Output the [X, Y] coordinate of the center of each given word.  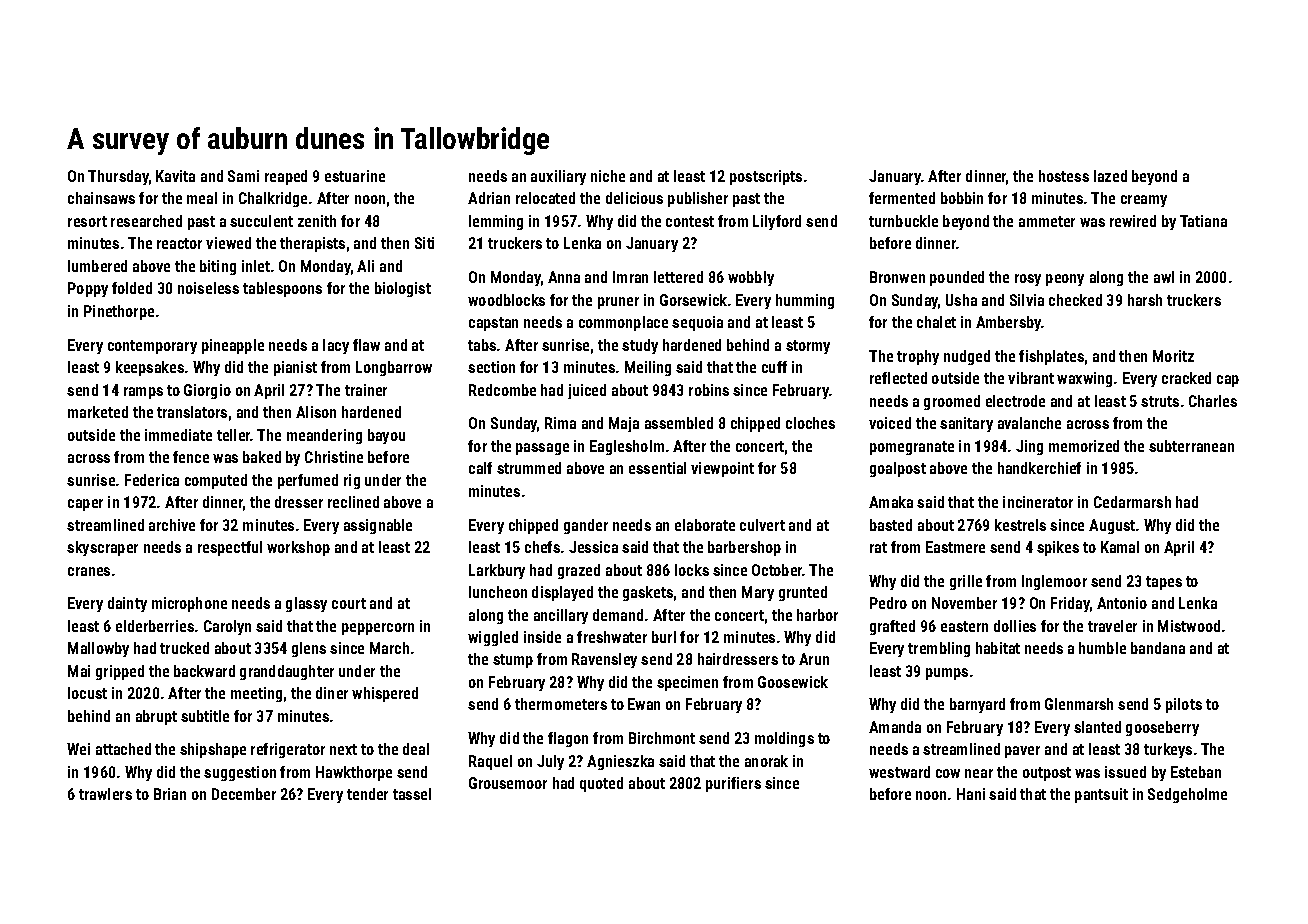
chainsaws [101, 198]
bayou [386, 436]
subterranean [1191, 446]
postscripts [766, 177]
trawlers [105, 794]
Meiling [648, 368]
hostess [1064, 176]
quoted [601, 784]
